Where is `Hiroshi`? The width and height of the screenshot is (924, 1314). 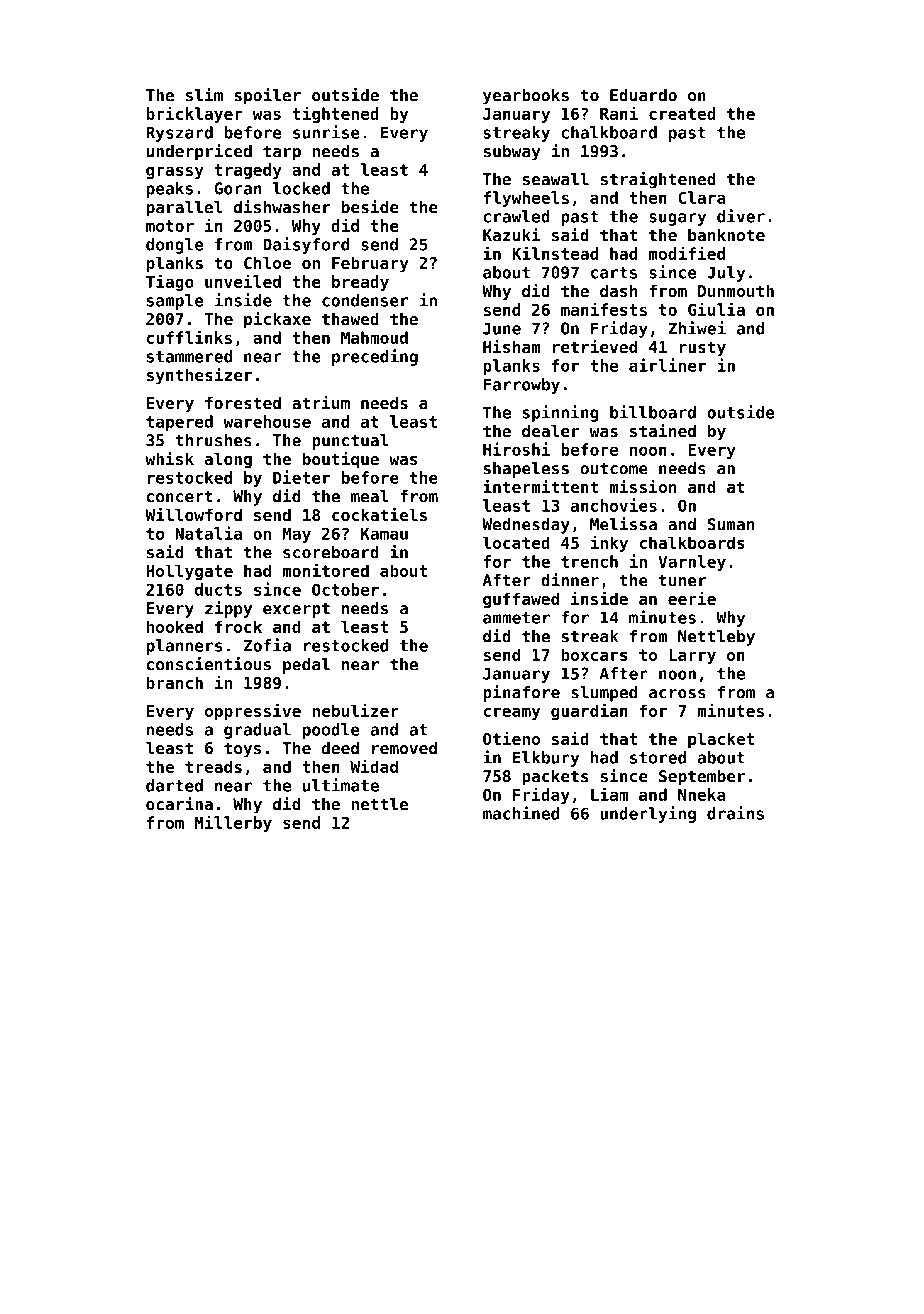 Hiroshi is located at coordinates (516, 449).
